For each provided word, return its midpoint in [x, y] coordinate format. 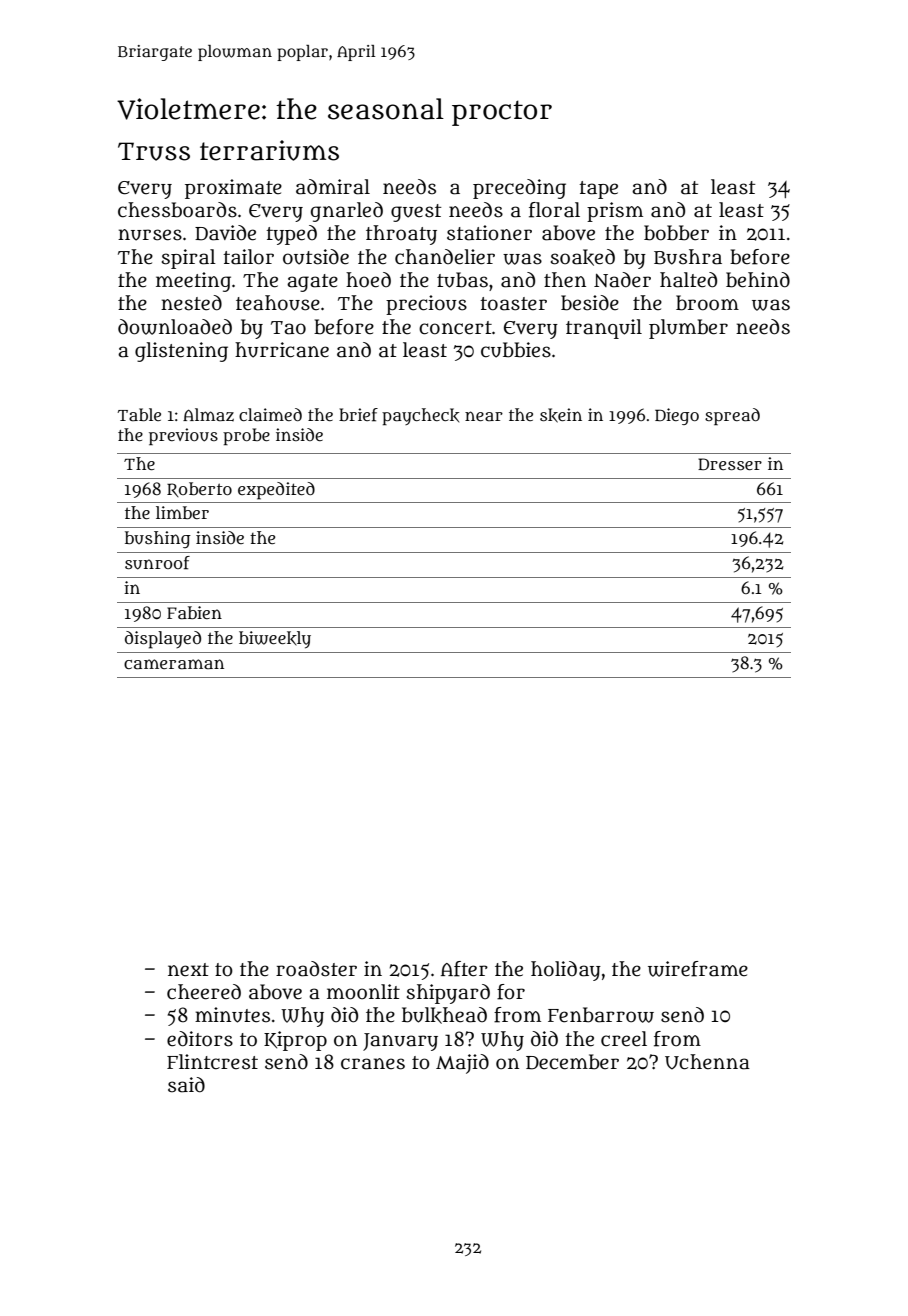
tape [598, 190]
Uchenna [707, 1062]
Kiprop [295, 1041]
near [484, 416]
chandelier [445, 257]
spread [732, 416]
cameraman [174, 664]
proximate [233, 189]
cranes [373, 1064]
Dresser [730, 464]
